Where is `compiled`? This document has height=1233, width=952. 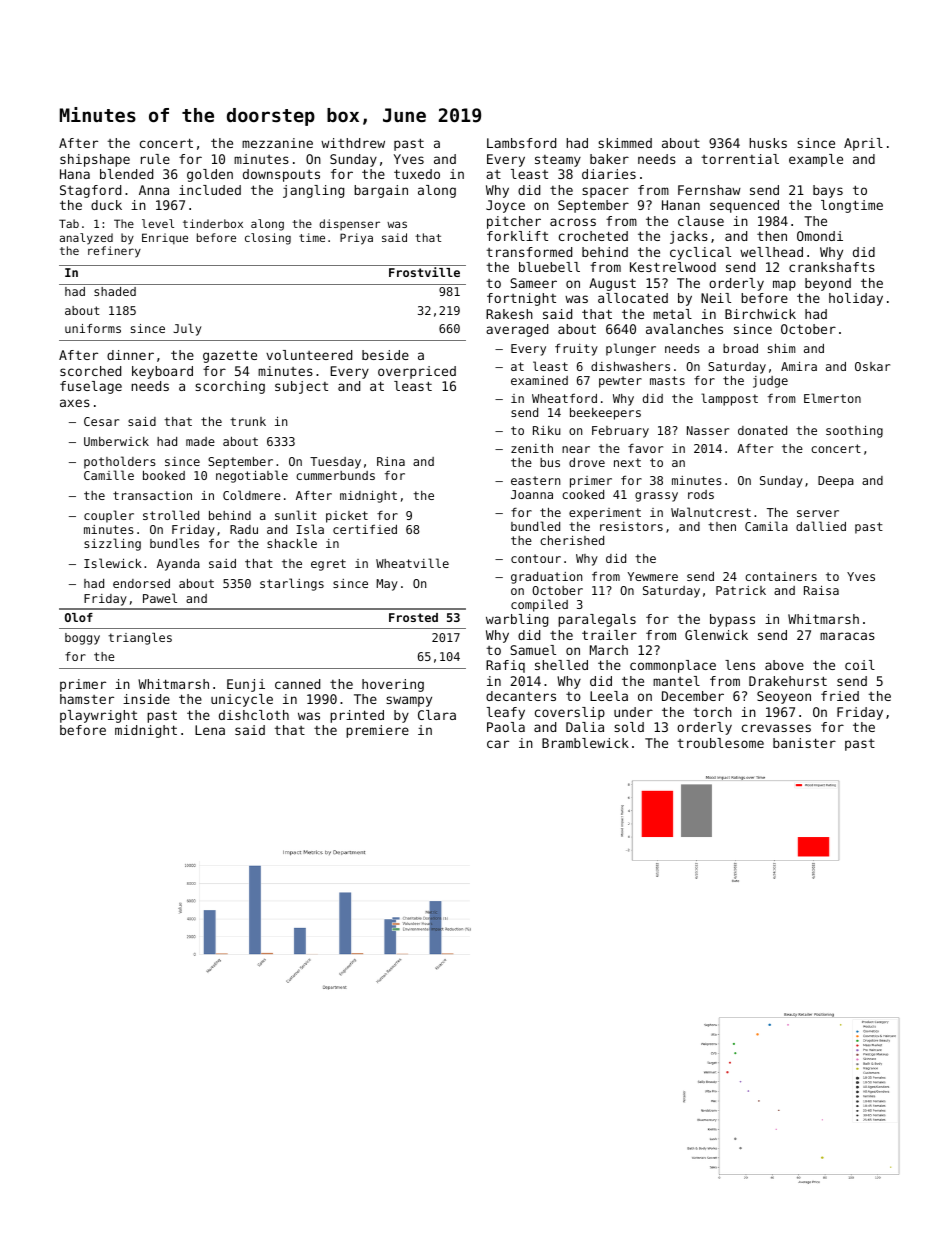
compiled is located at coordinates (539, 605).
